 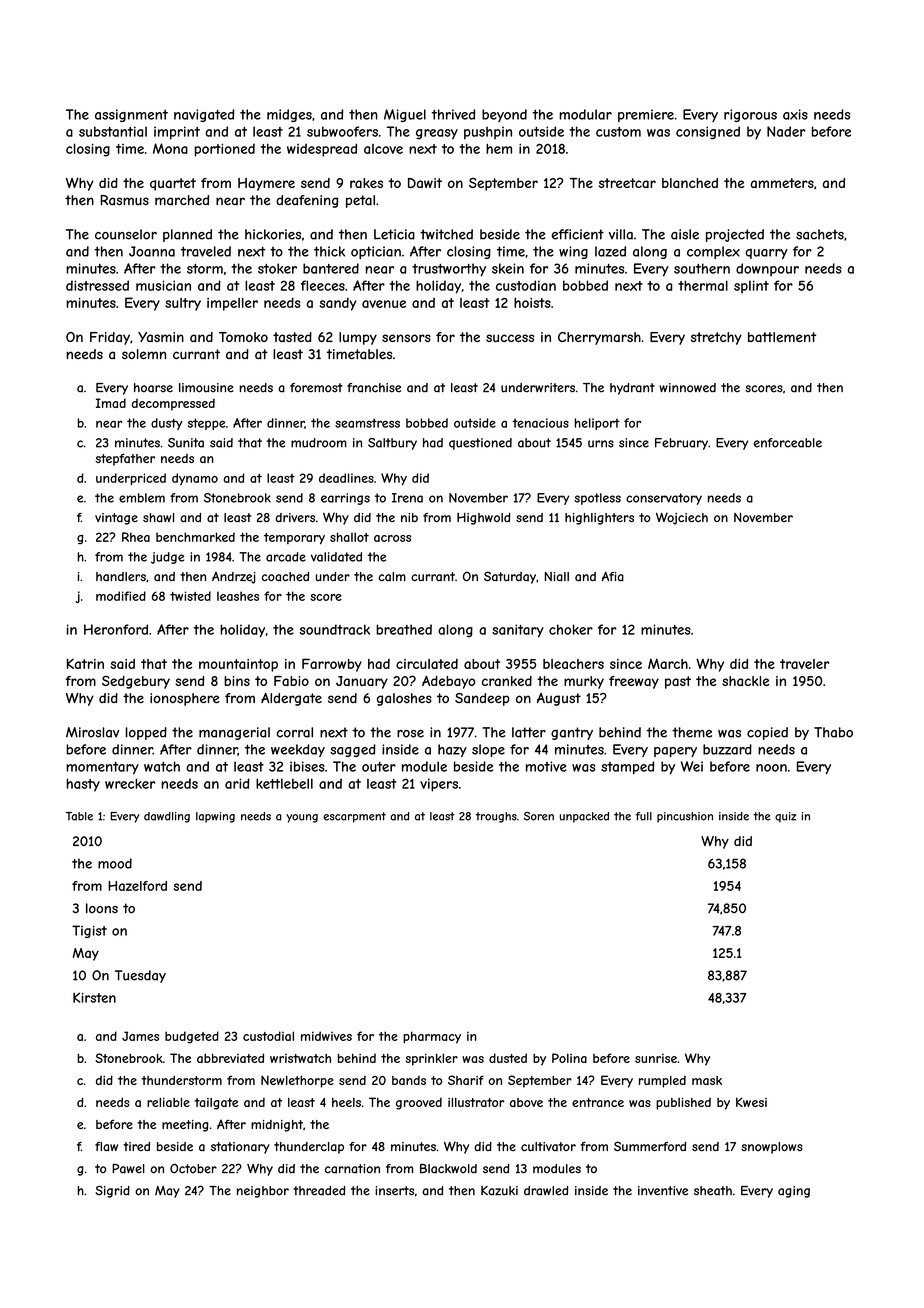 What do you see at coordinates (116, 519) in the screenshot?
I see `vintage` at bounding box center [116, 519].
